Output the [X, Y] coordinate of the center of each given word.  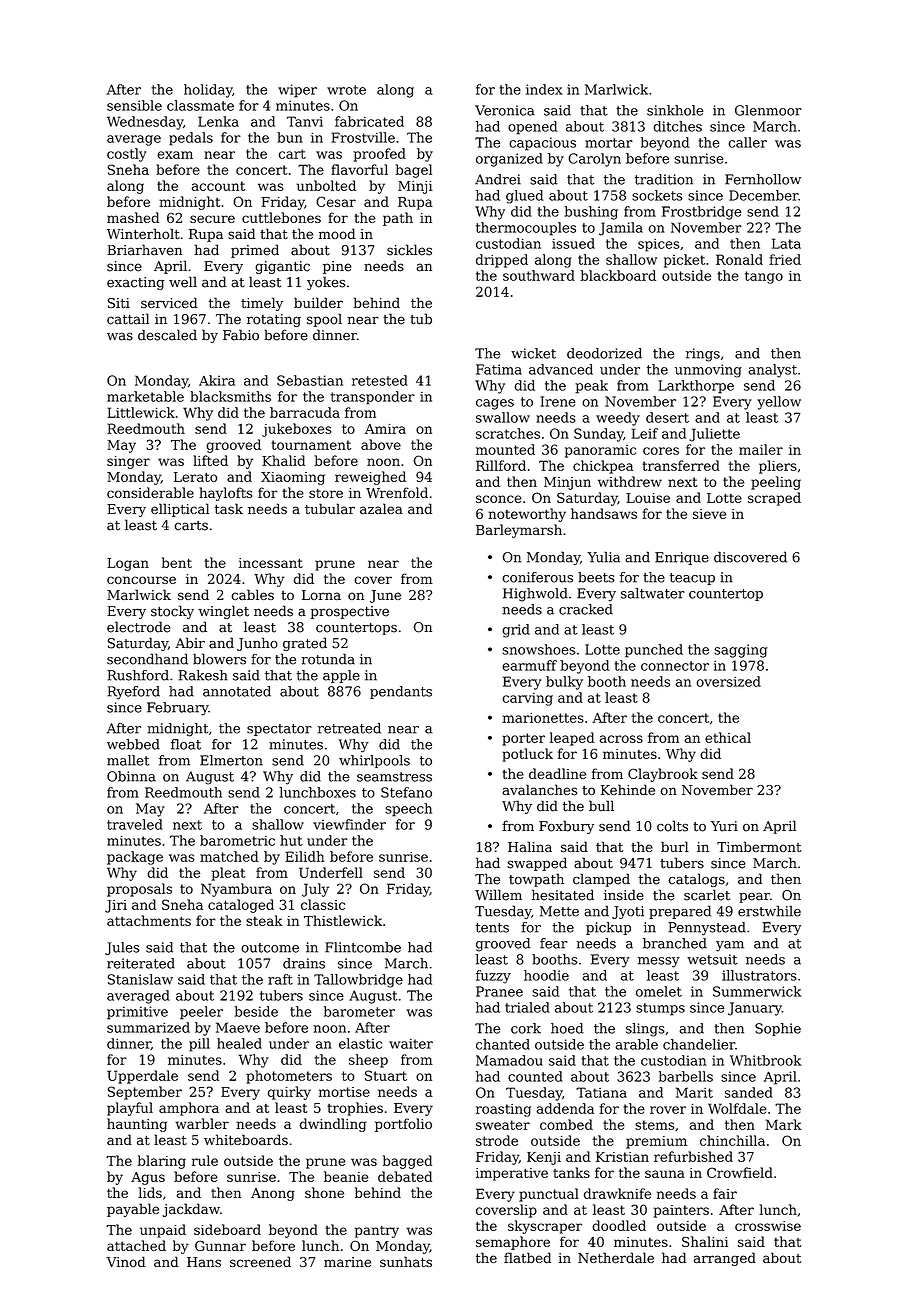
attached [136, 1245]
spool [324, 320]
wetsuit [712, 959]
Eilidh [305, 856]
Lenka [218, 121]
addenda [565, 1108]
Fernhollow [763, 179]
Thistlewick [343, 920]
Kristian [622, 1157]
